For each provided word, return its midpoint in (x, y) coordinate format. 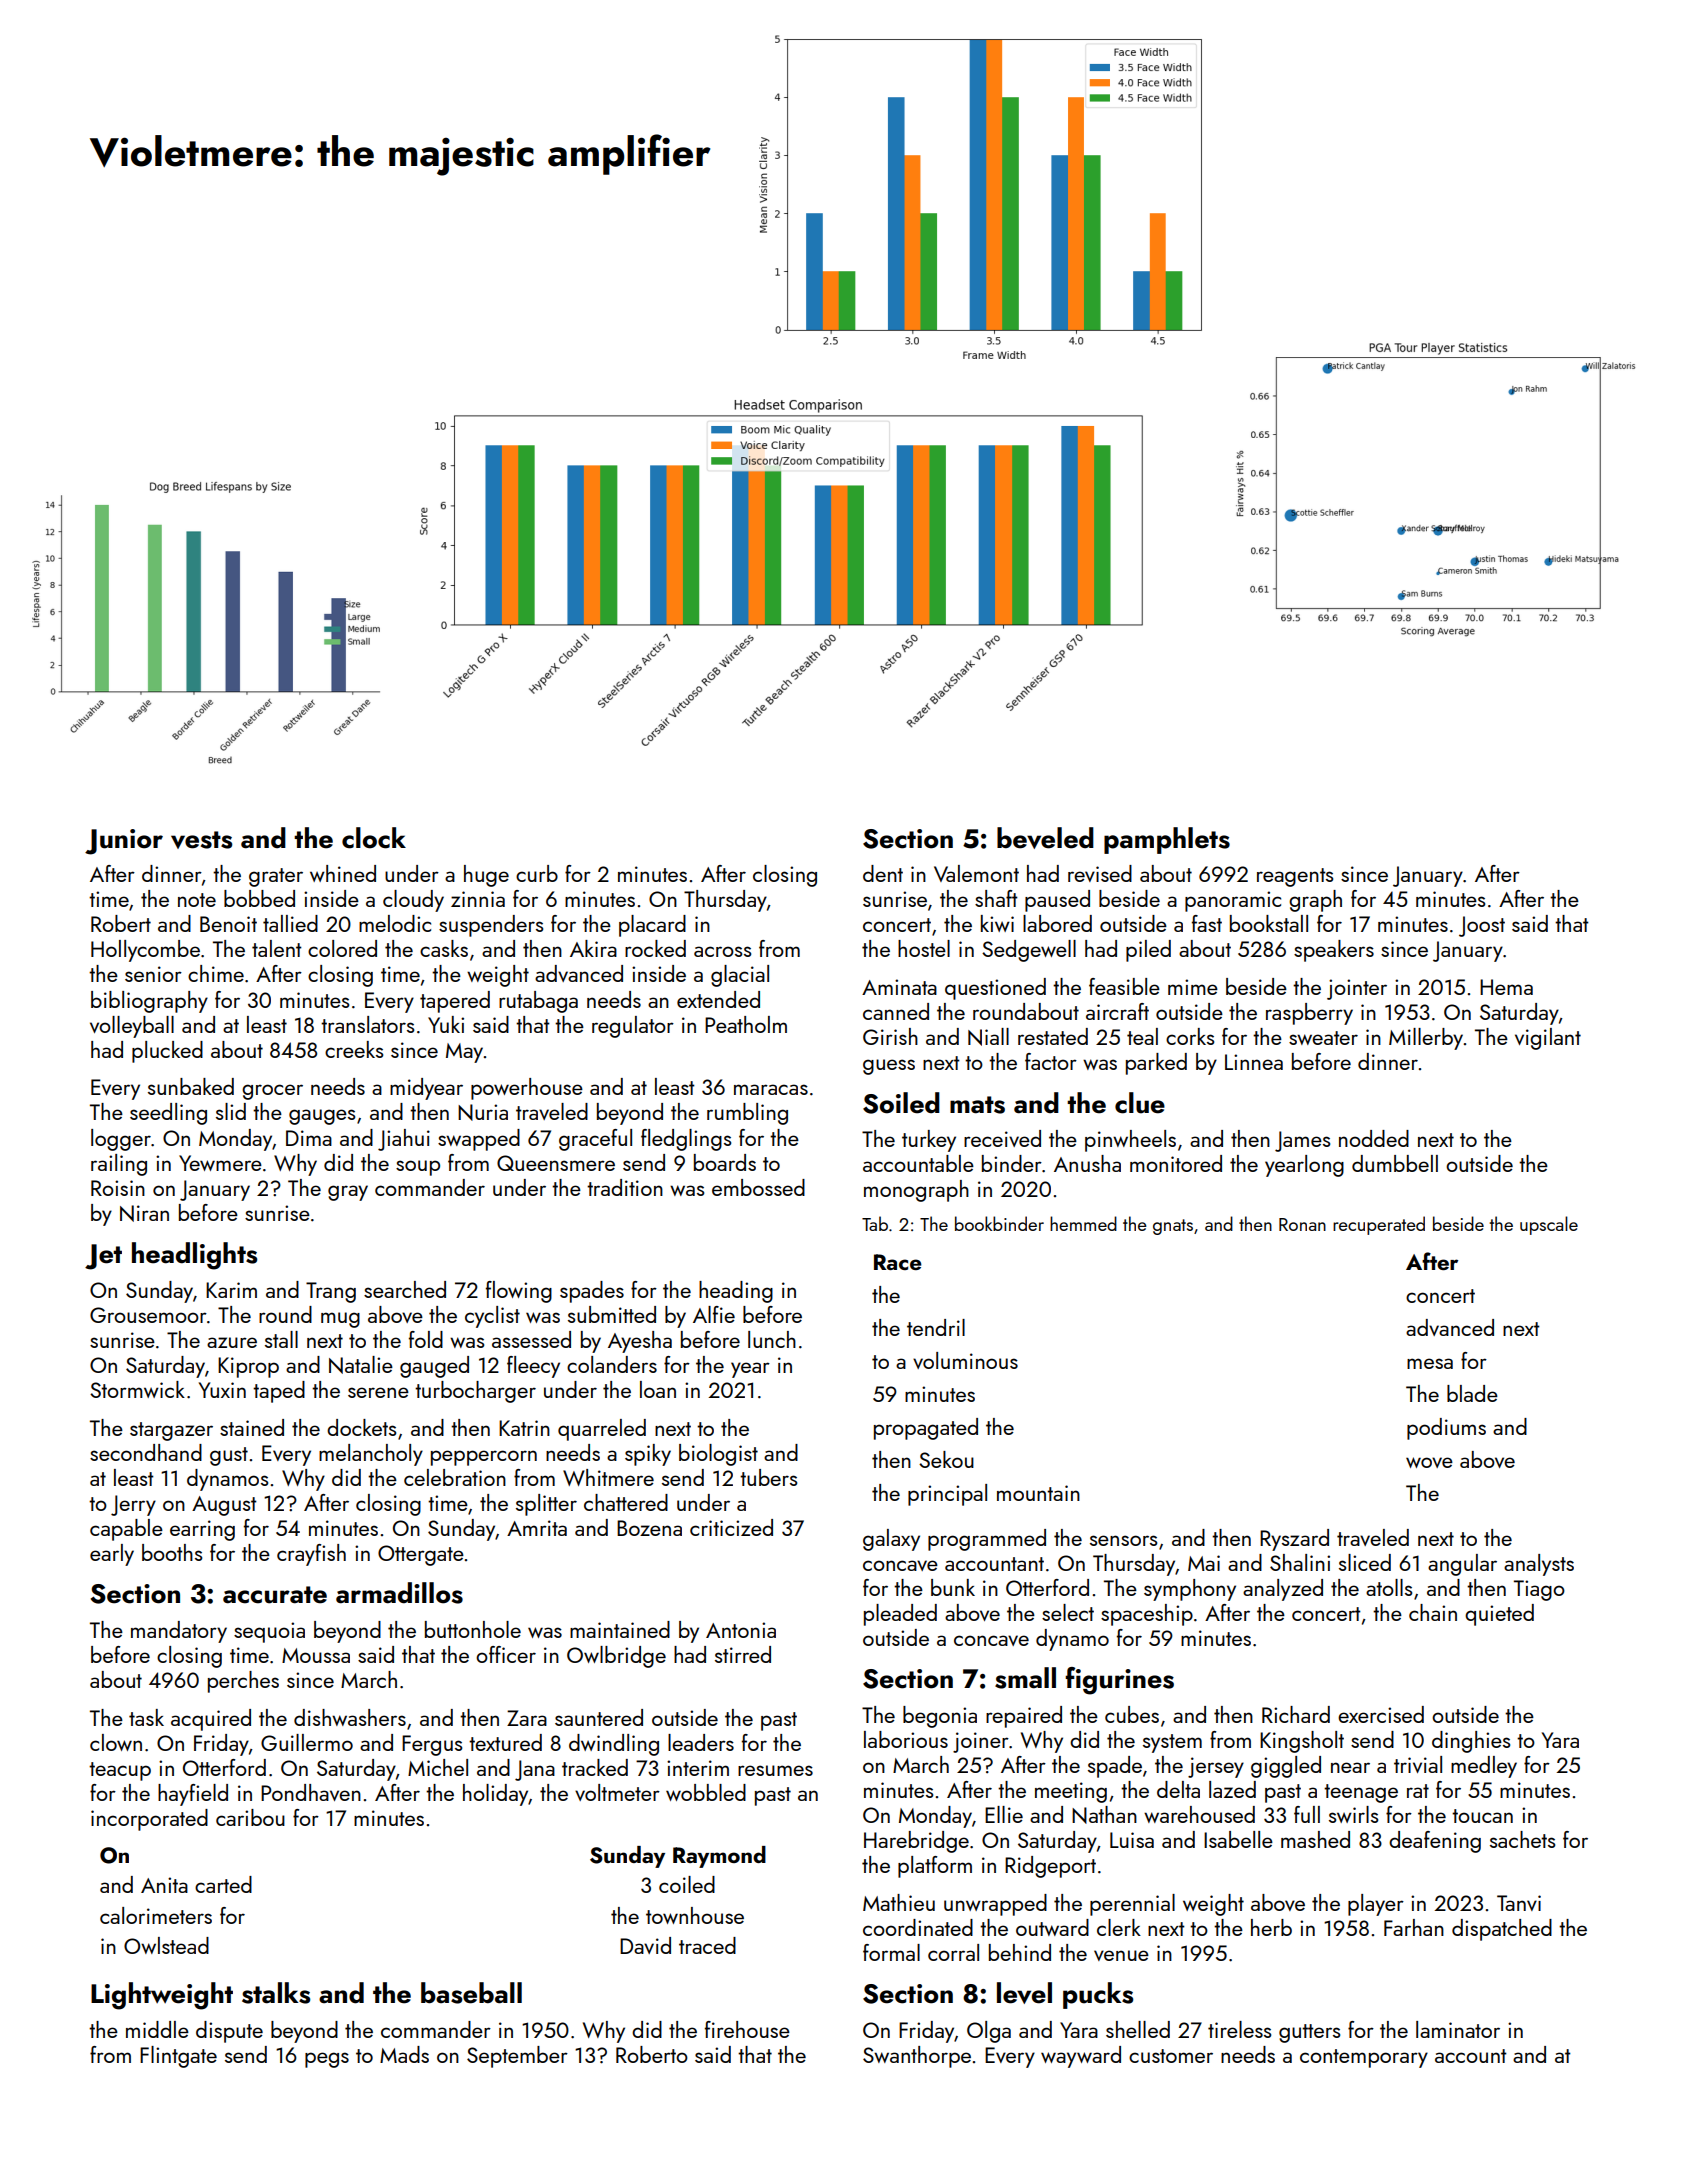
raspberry (1309, 1014)
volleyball (132, 1027)
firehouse (747, 2029)
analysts (1539, 1565)
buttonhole (473, 1629)
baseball (471, 1993)
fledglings (686, 1140)
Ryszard (1294, 1540)
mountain (1038, 1493)
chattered (626, 1502)
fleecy (533, 1367)
